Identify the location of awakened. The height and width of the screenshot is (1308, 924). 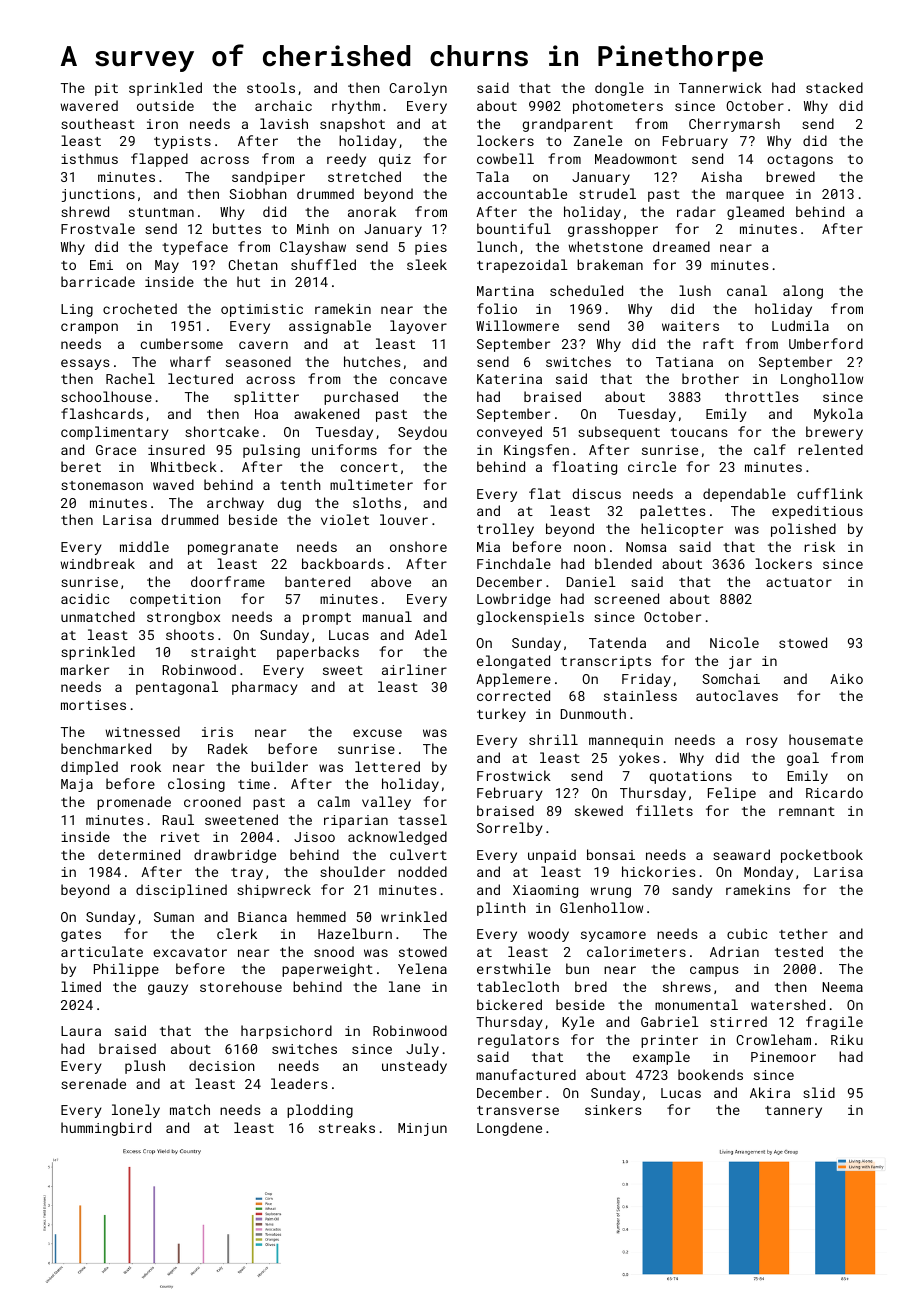
(326, 413).
